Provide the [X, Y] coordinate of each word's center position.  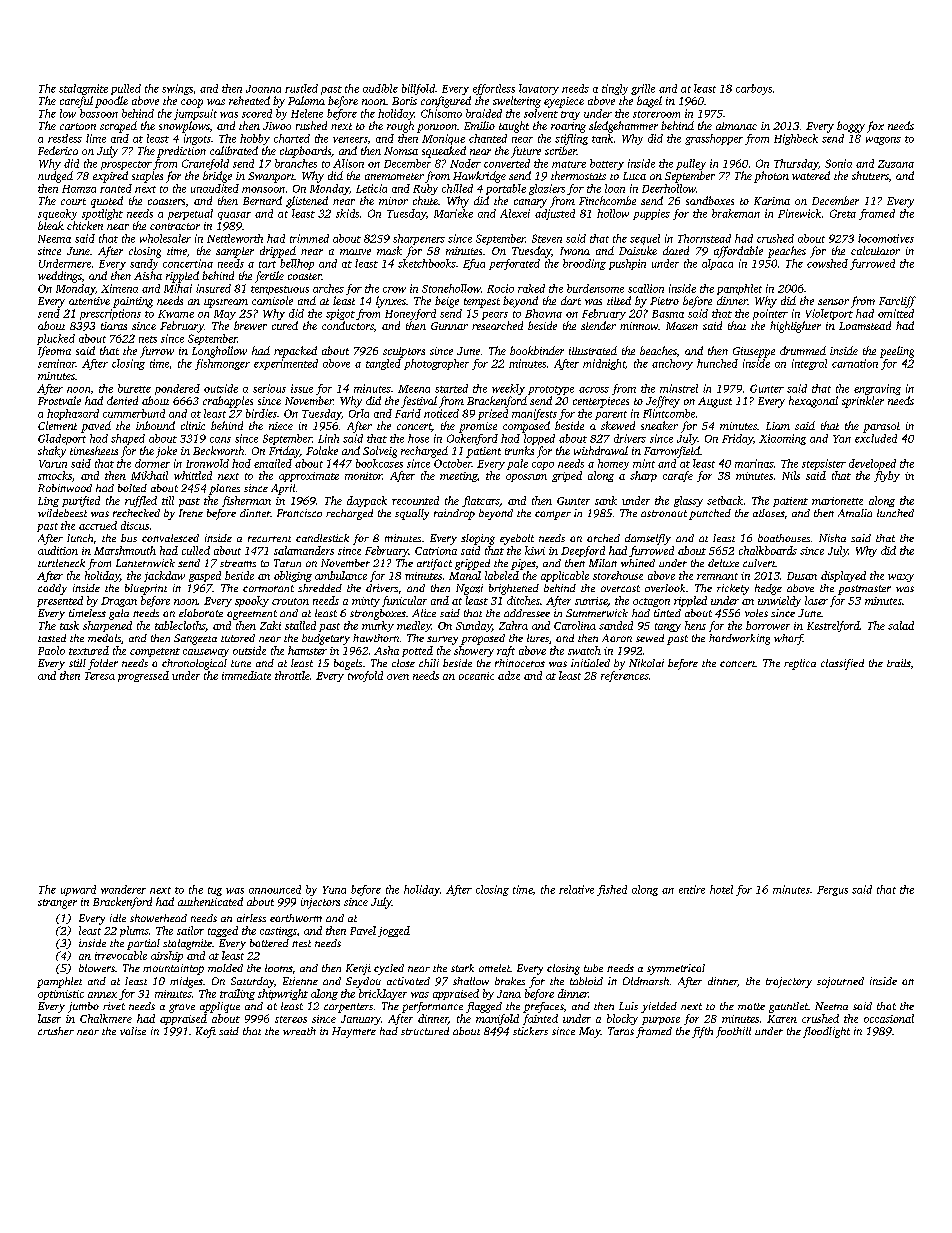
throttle [292, 675]
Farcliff [897, 302]
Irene [191, 513]
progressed [143, 676]
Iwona [575, 251]
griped [567, 476]
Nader [465, 163]
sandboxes [710, 200]
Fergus [832, 891]
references [625, 676]
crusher [56, 1031]
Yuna [334, 890]
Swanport [271, 177]
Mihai [178, 288]
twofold [365, 676]
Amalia [855, 513]
